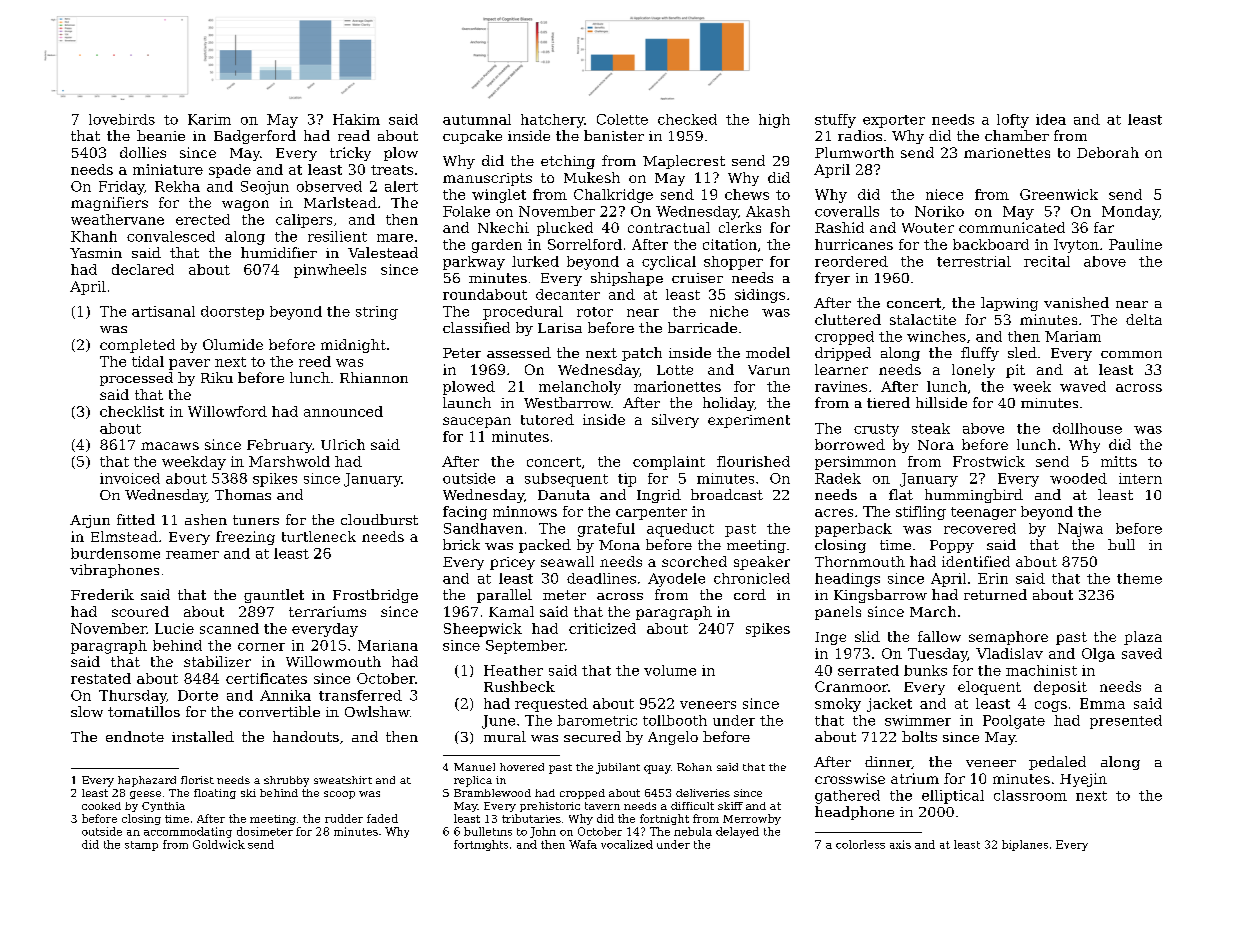  What do you see at coordinates (894, 121) in the screenshot?
I see `exporter` at bounding box center [894, 121].
